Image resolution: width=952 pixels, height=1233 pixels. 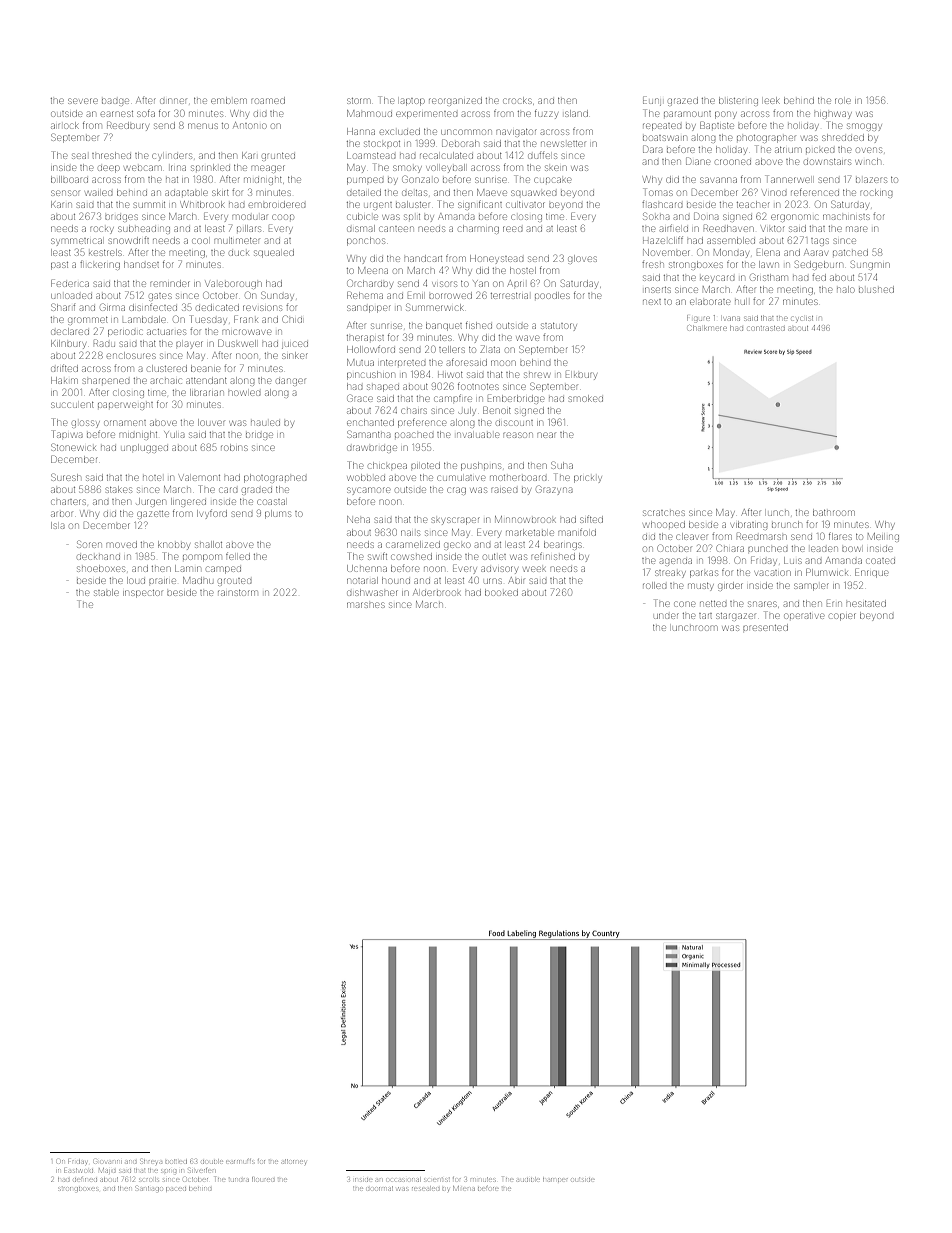 What do you see at coordinates (82, 101) in the screenshot?
I see `severe` at bounding box center [82, 101].
